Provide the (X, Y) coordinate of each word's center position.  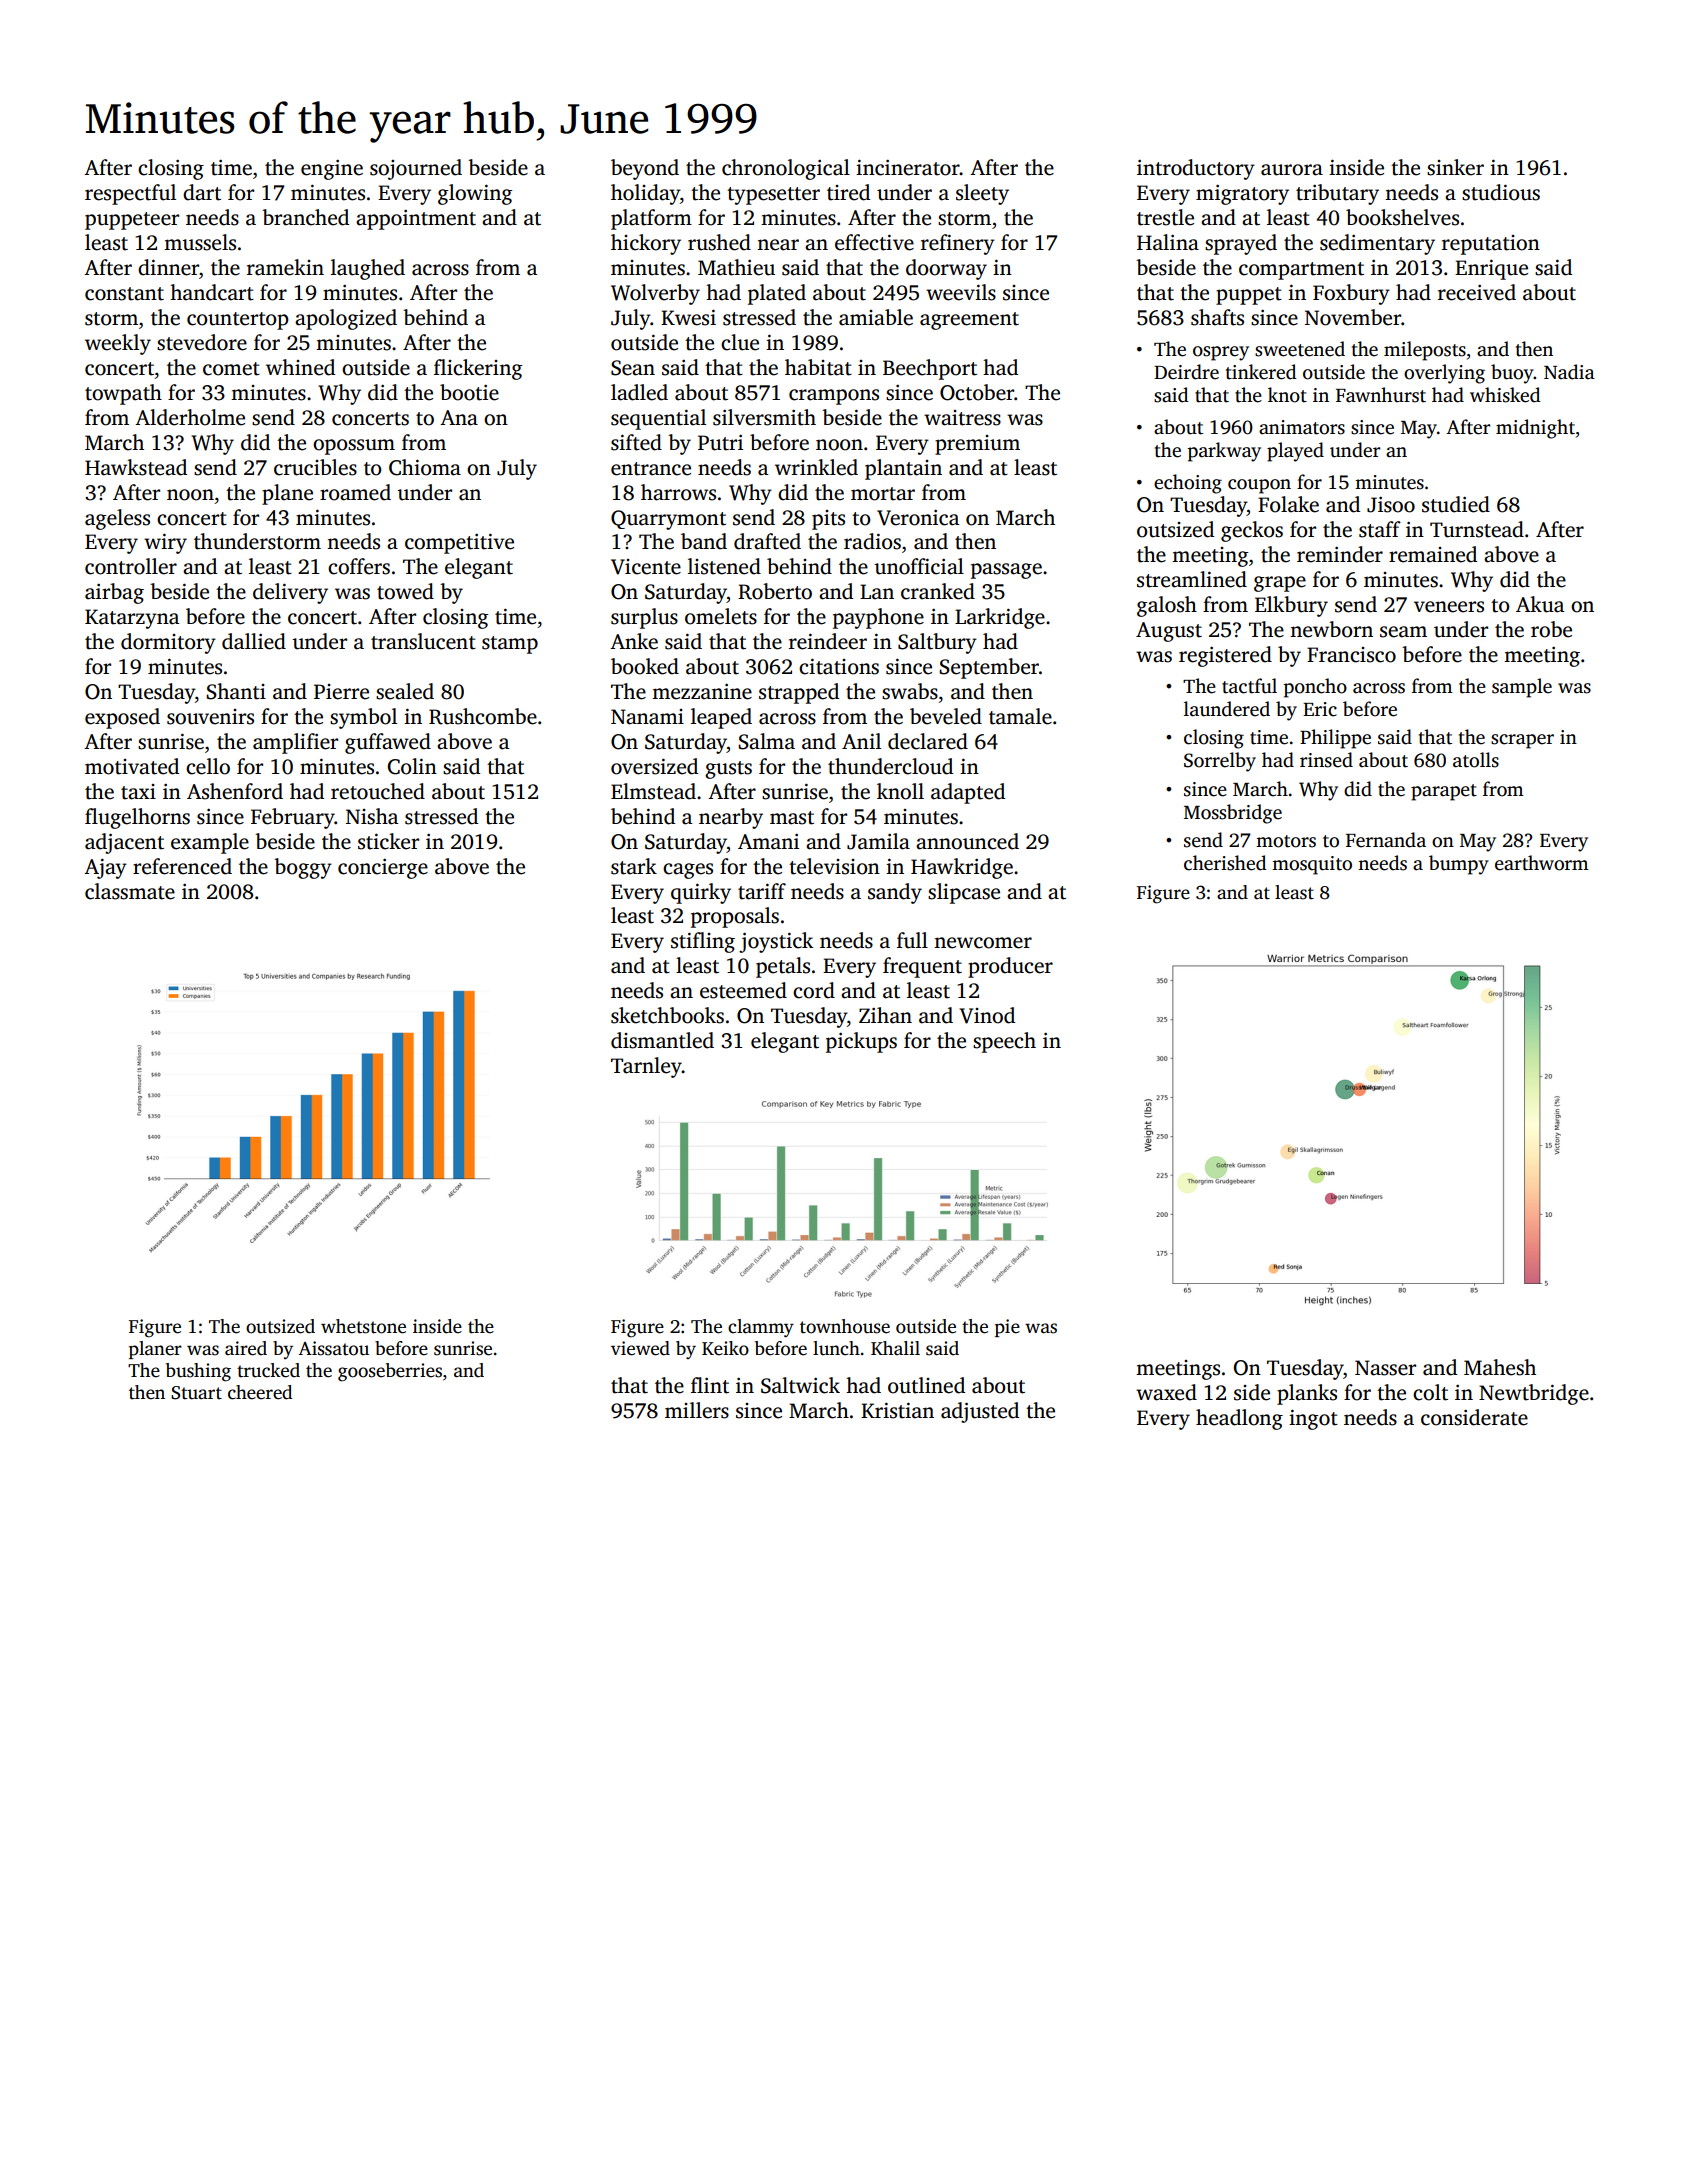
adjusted (980, 1412)
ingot (1313, 1419)
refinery (958, 244)
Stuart (196, 1393)
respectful (130, 194)
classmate (130, 891)
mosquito (1312, 865)
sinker (1455, 167)
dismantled (662, 1040)
